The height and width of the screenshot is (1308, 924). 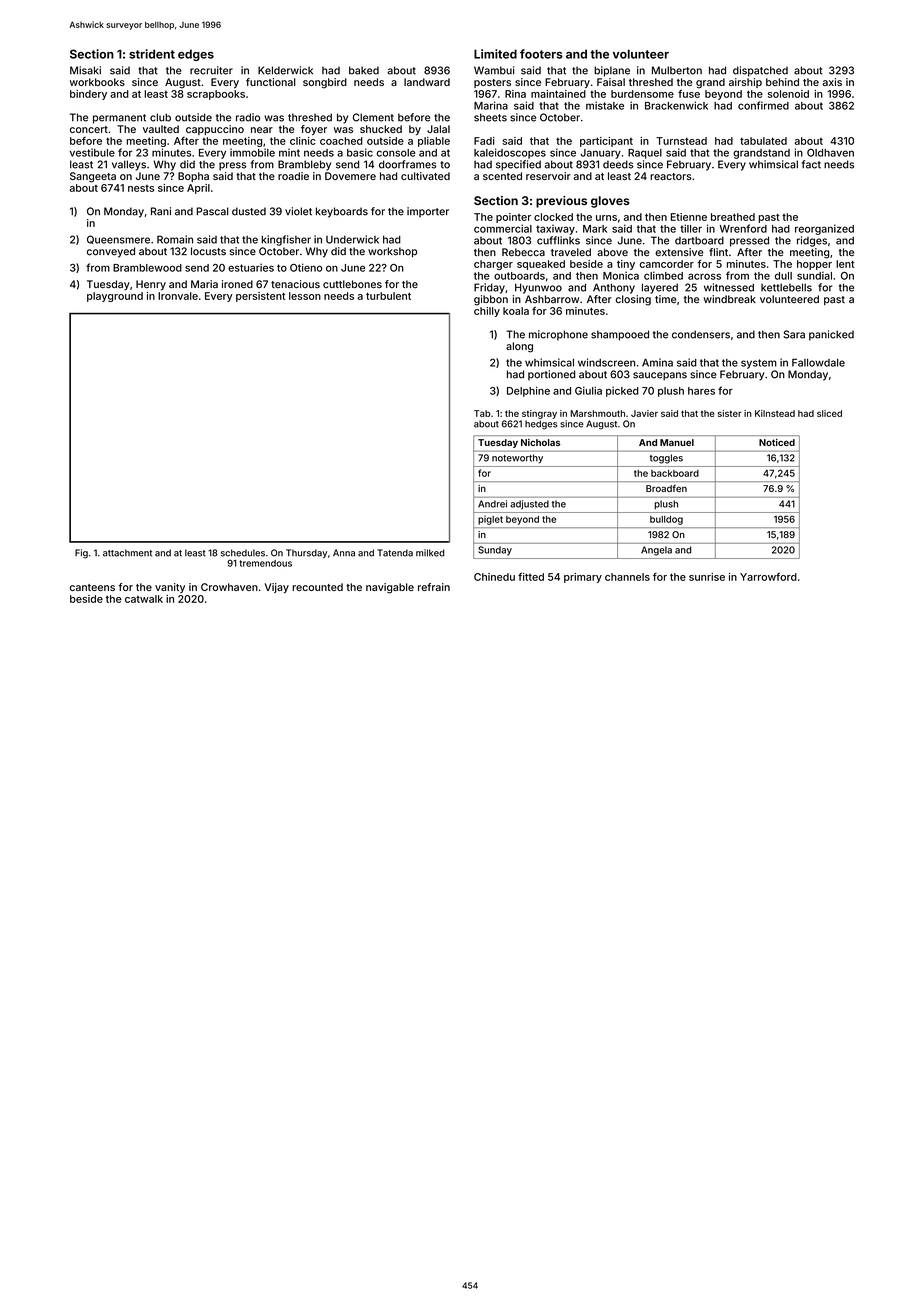 I want to click on Kelderwick, so click(x=285, y=70).
